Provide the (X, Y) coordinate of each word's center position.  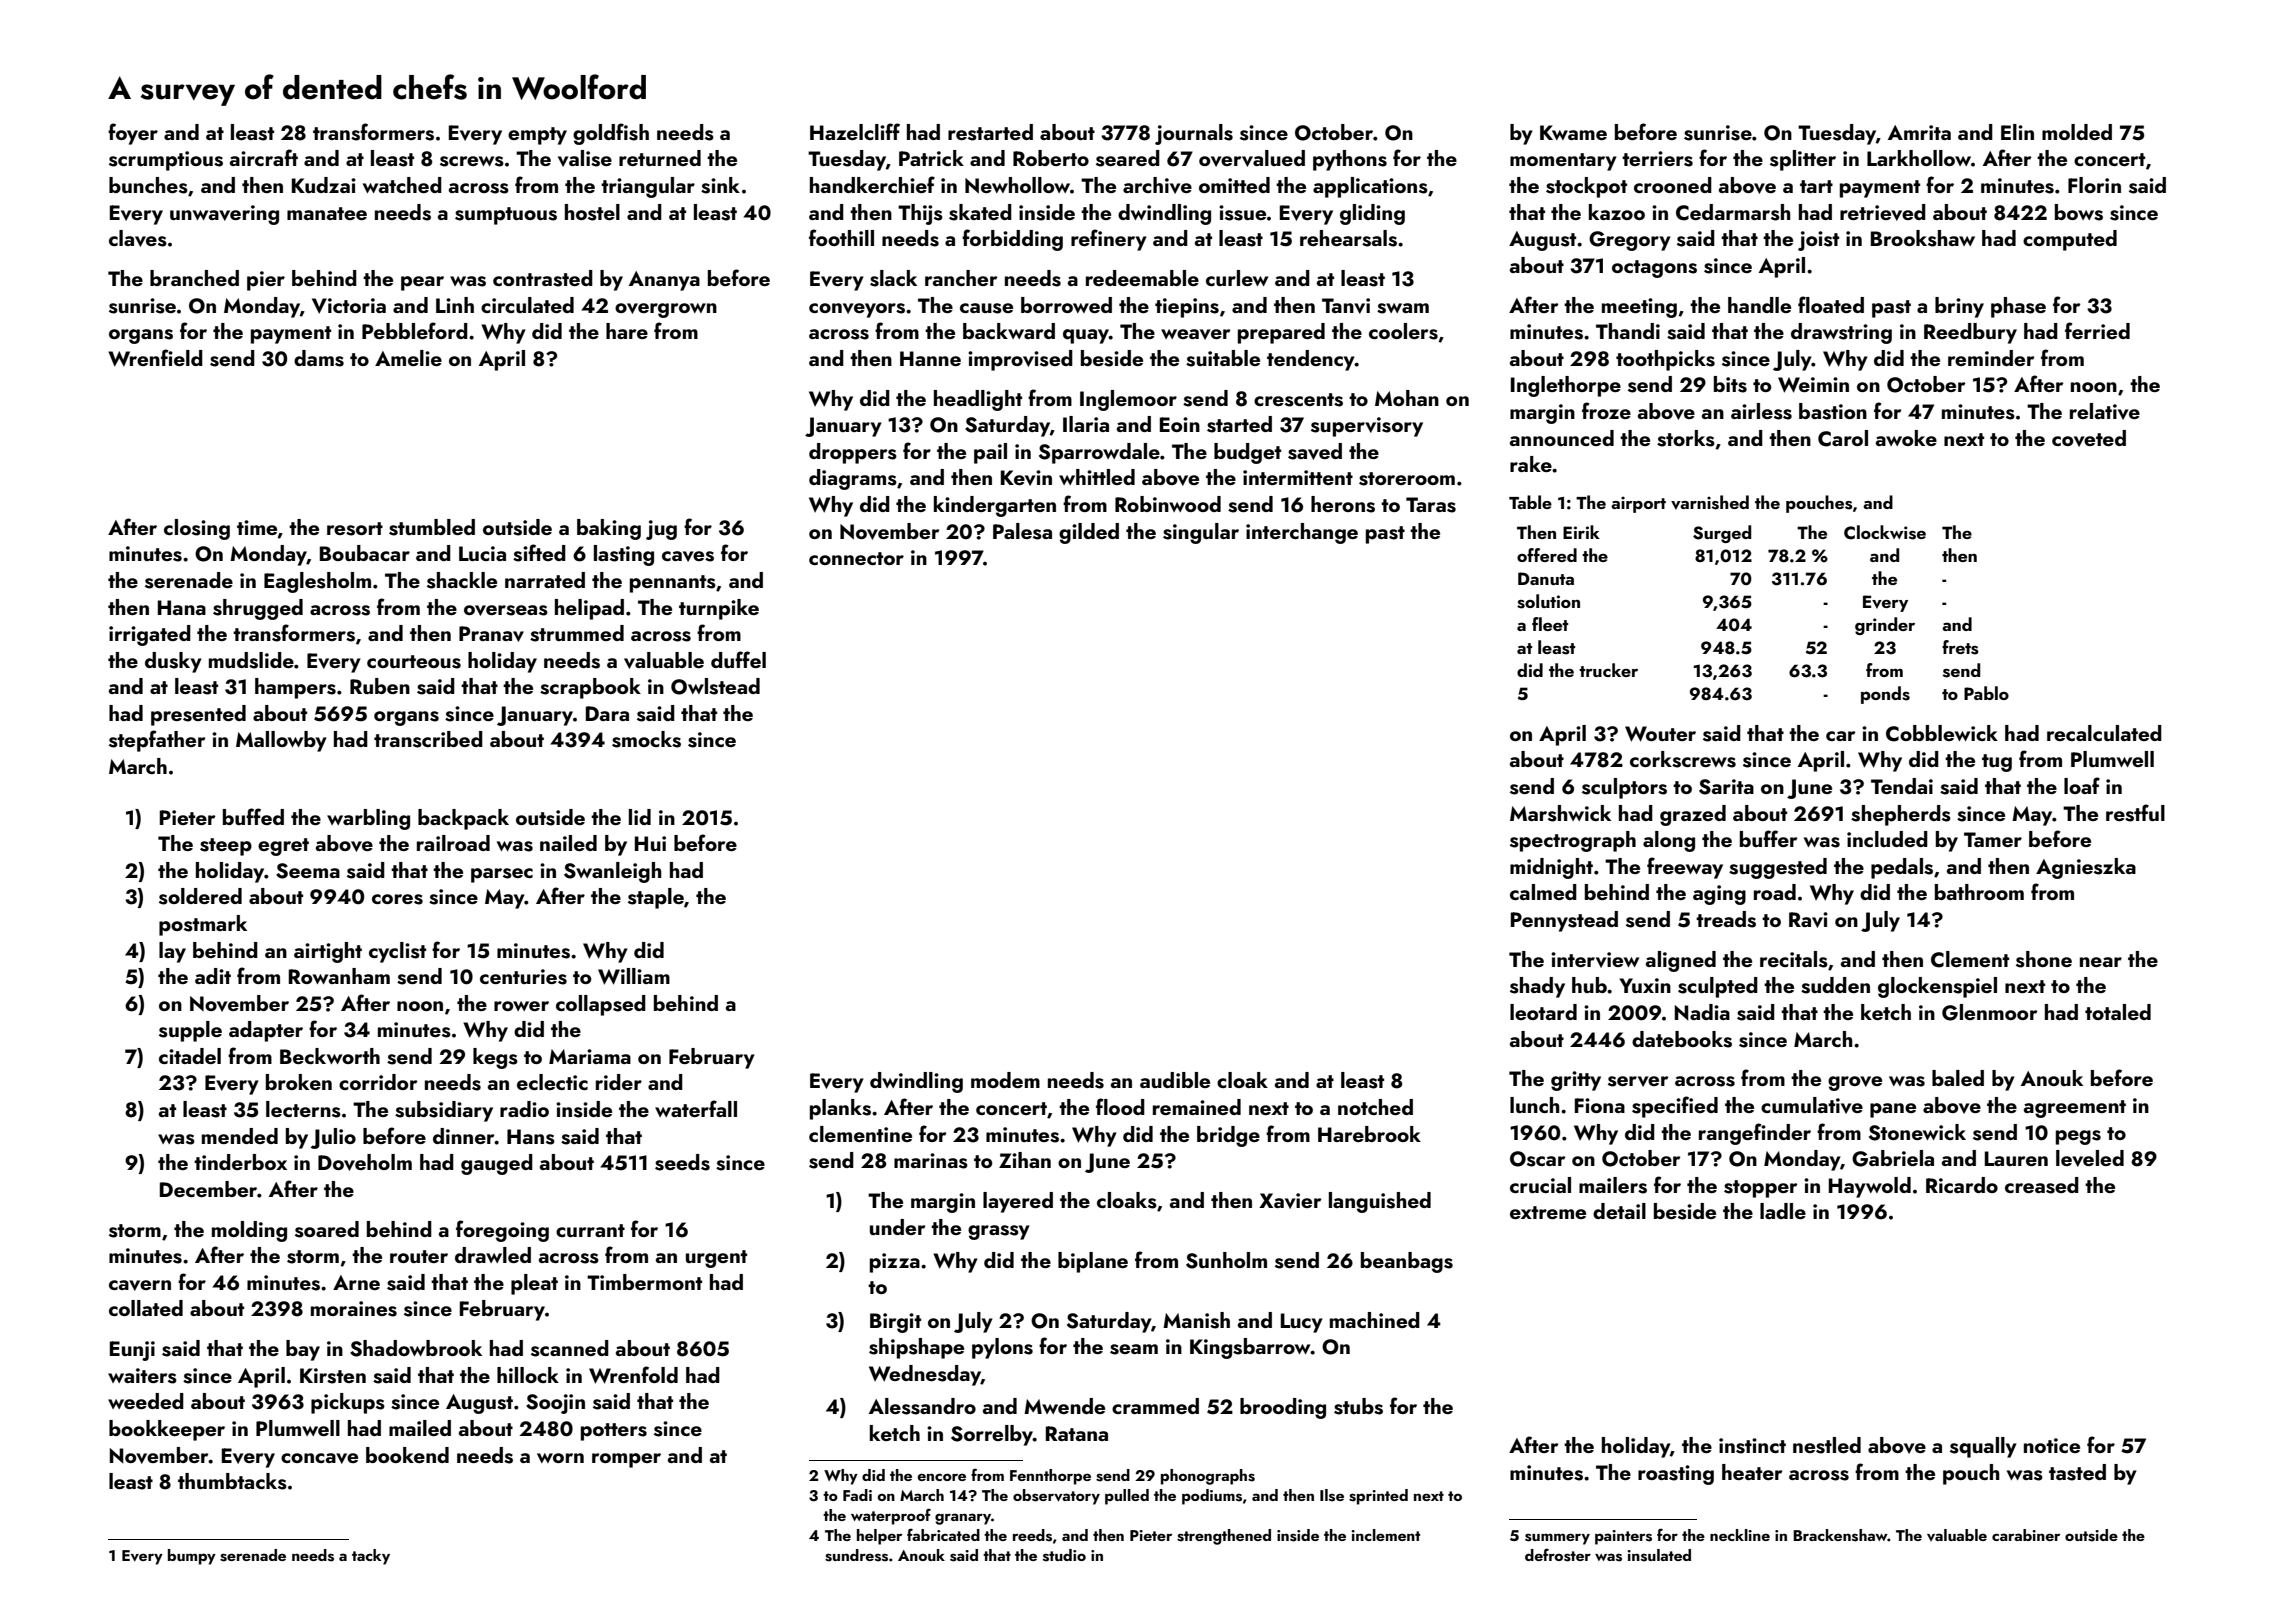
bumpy (192, 1557)
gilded (1089, 533)
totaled (2118, 1012)
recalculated (2104, 733)
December (208, 1189)
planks (840, 1109)
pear (422, 283)
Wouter (1660, 734)
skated (980, 212)
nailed (568, 843)
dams (319, 358)
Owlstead (715, 686)
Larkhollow (1919, 158)
